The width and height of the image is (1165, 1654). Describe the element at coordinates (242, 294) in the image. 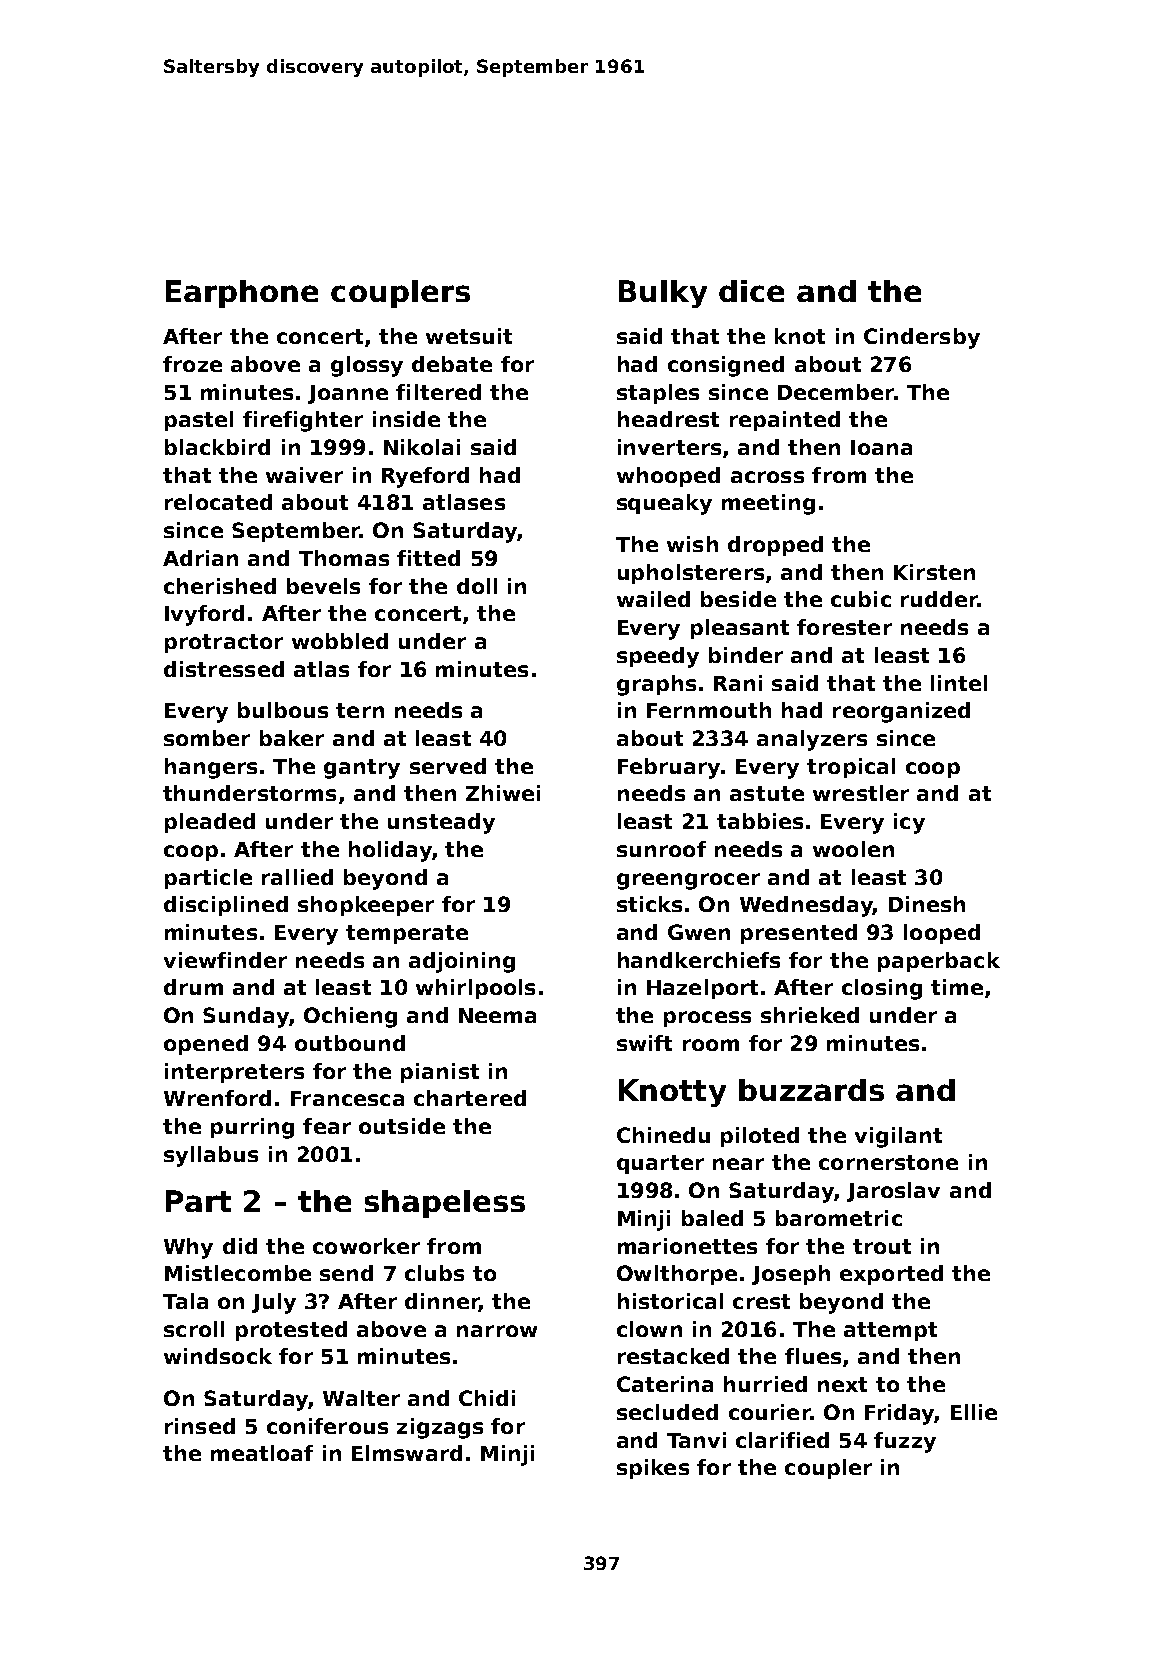

I see `Earphone` at that location.
